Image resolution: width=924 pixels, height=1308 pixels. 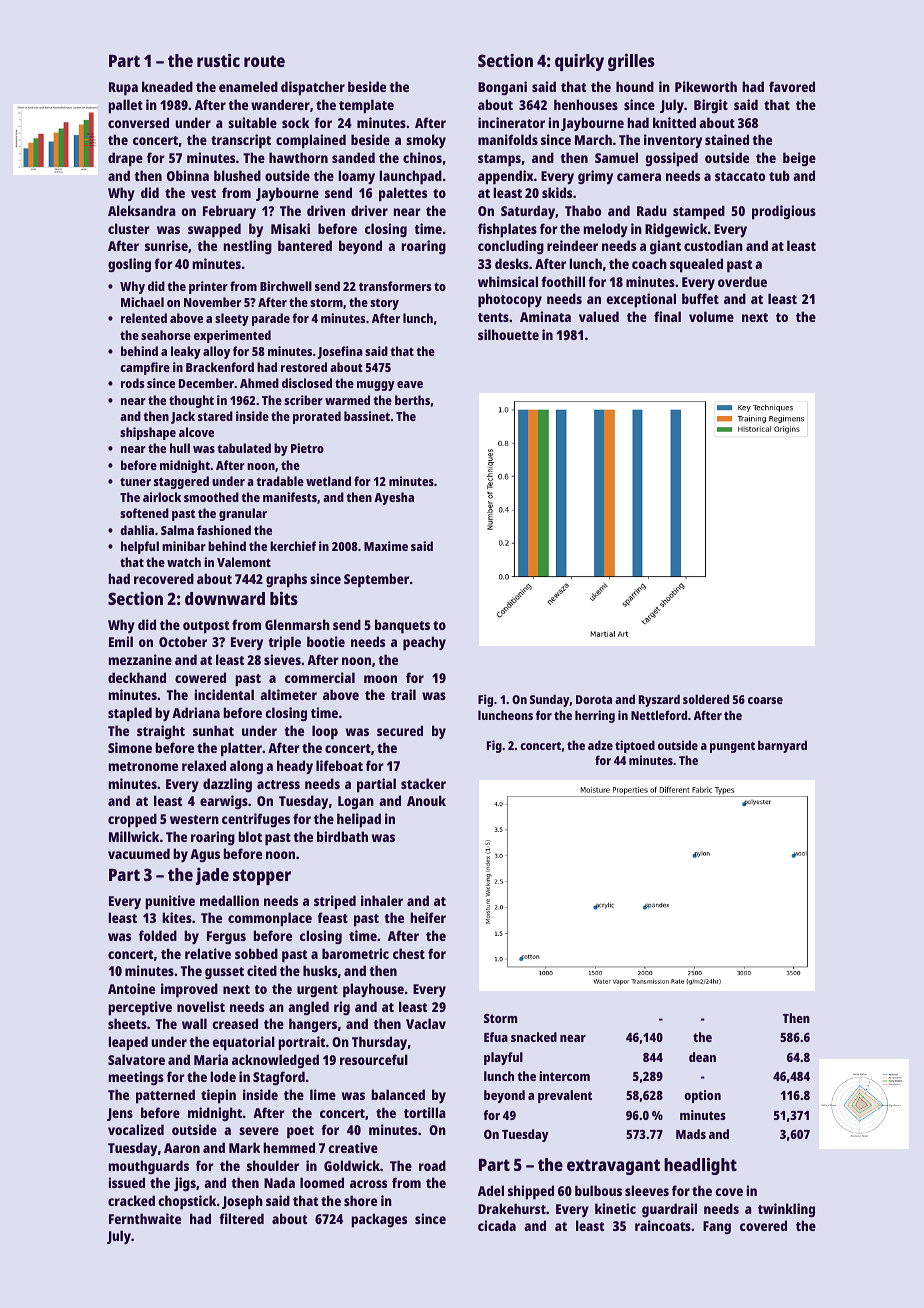 What do you see at coordinates (497, 1225) in the page?
I see `cicada` at bounding box center [497, 1225].
